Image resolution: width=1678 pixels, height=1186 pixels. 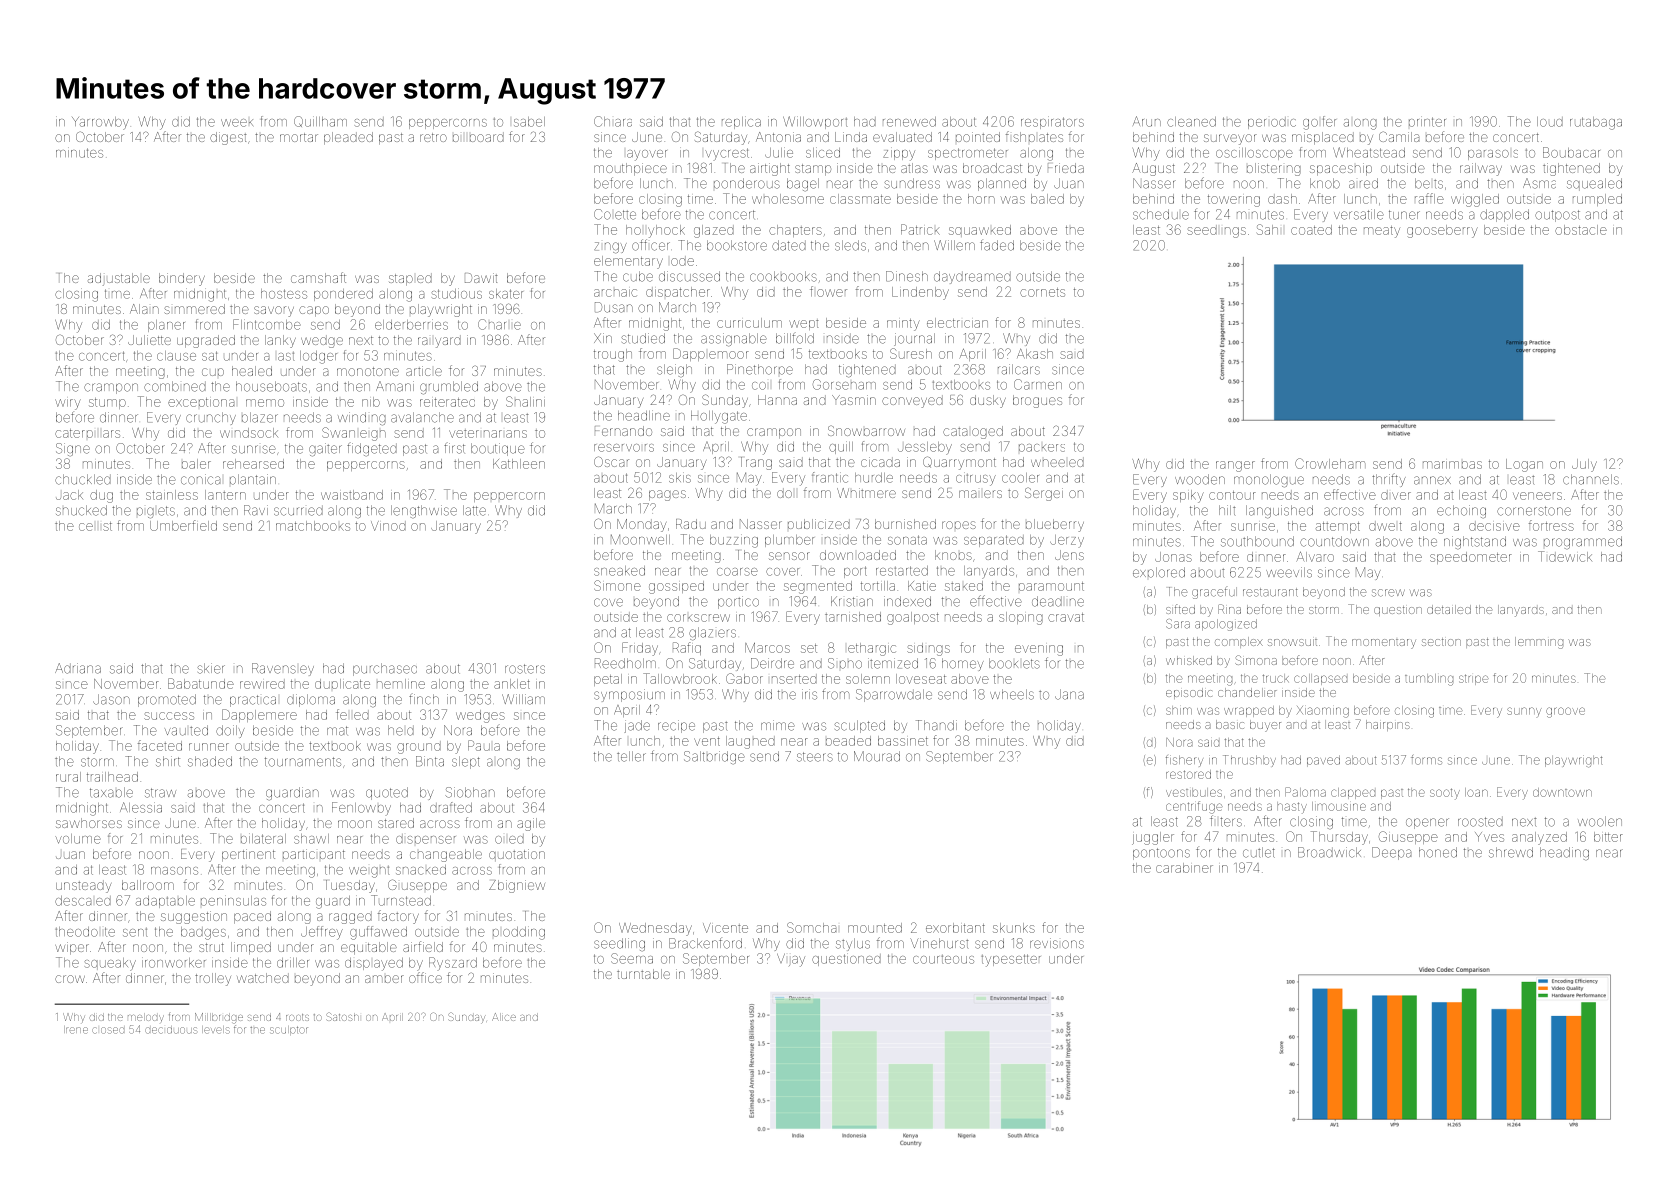 What do you see at coordinates (725, 928) in the image?
I see `Vicente` at bounding box center [725, 928].
